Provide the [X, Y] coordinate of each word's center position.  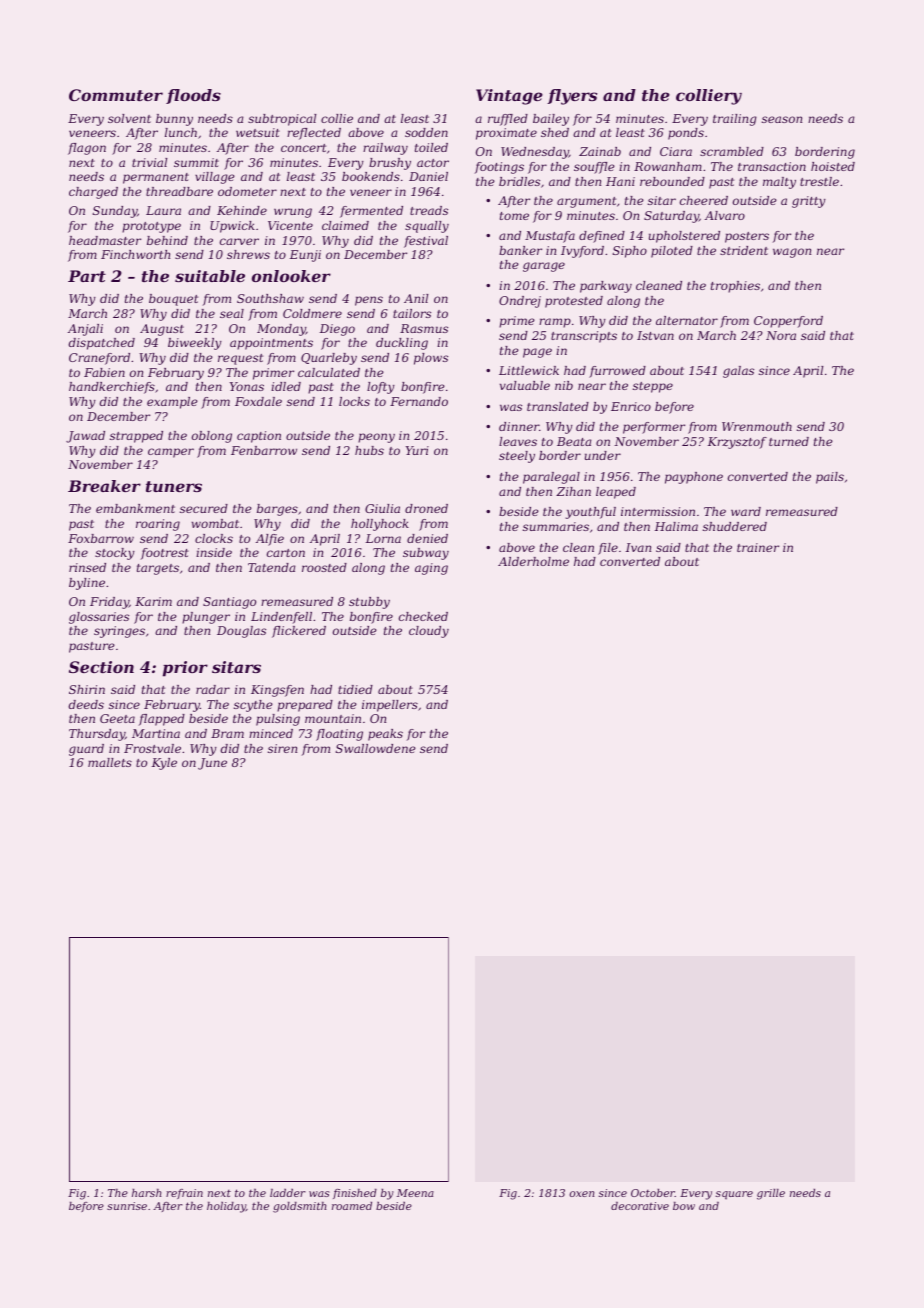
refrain [184, 1194]
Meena [415, 1193]
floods [193, 96]
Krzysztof [737, 443]
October [653, 1193]
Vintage [509, 97]
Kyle [164, 764]
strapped [136, 437]
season [782, 119]
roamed [352, 1206]
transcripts [584, 337]
